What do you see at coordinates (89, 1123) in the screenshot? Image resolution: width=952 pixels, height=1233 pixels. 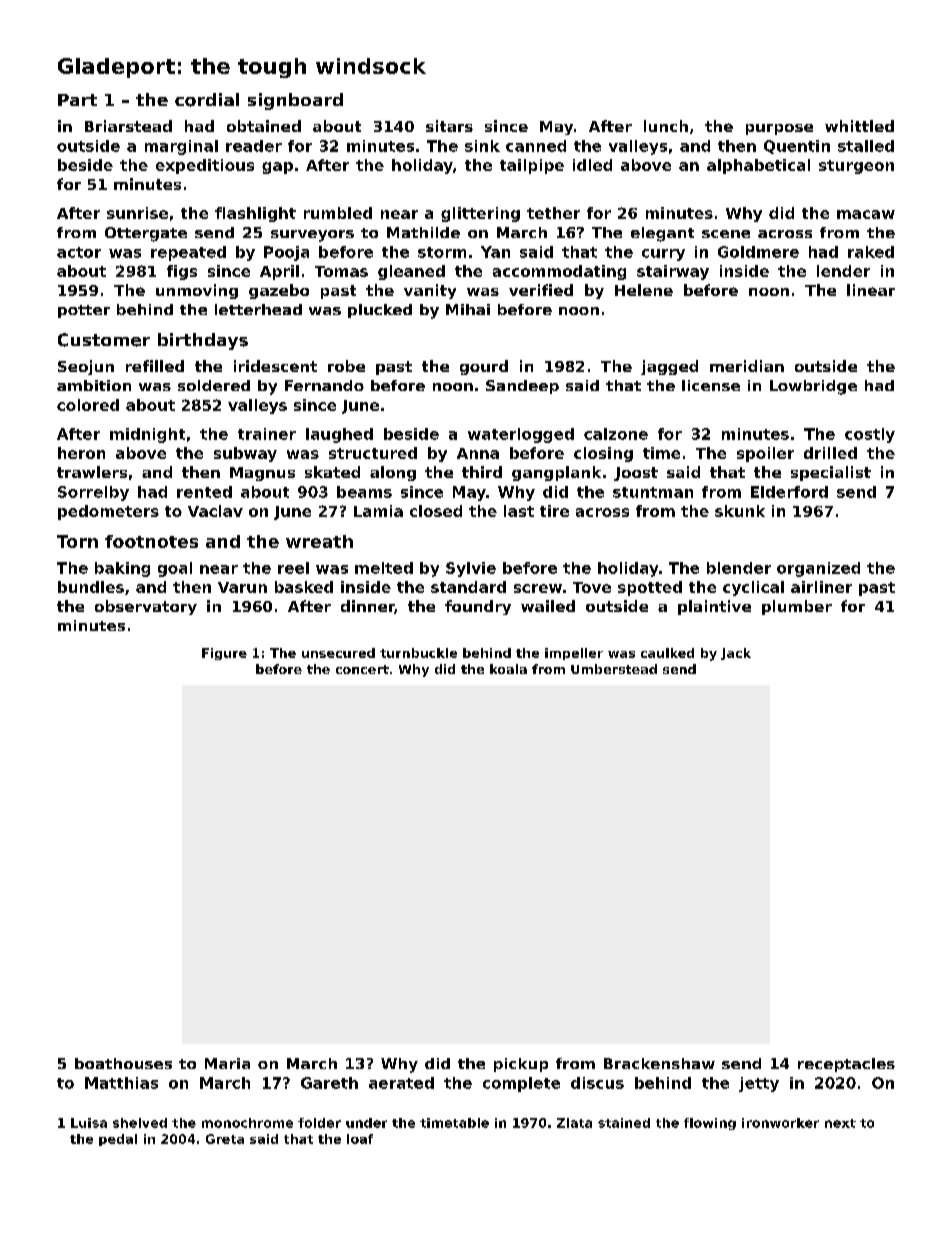 I see `Luisa` at bounding box center [89, 1123].
